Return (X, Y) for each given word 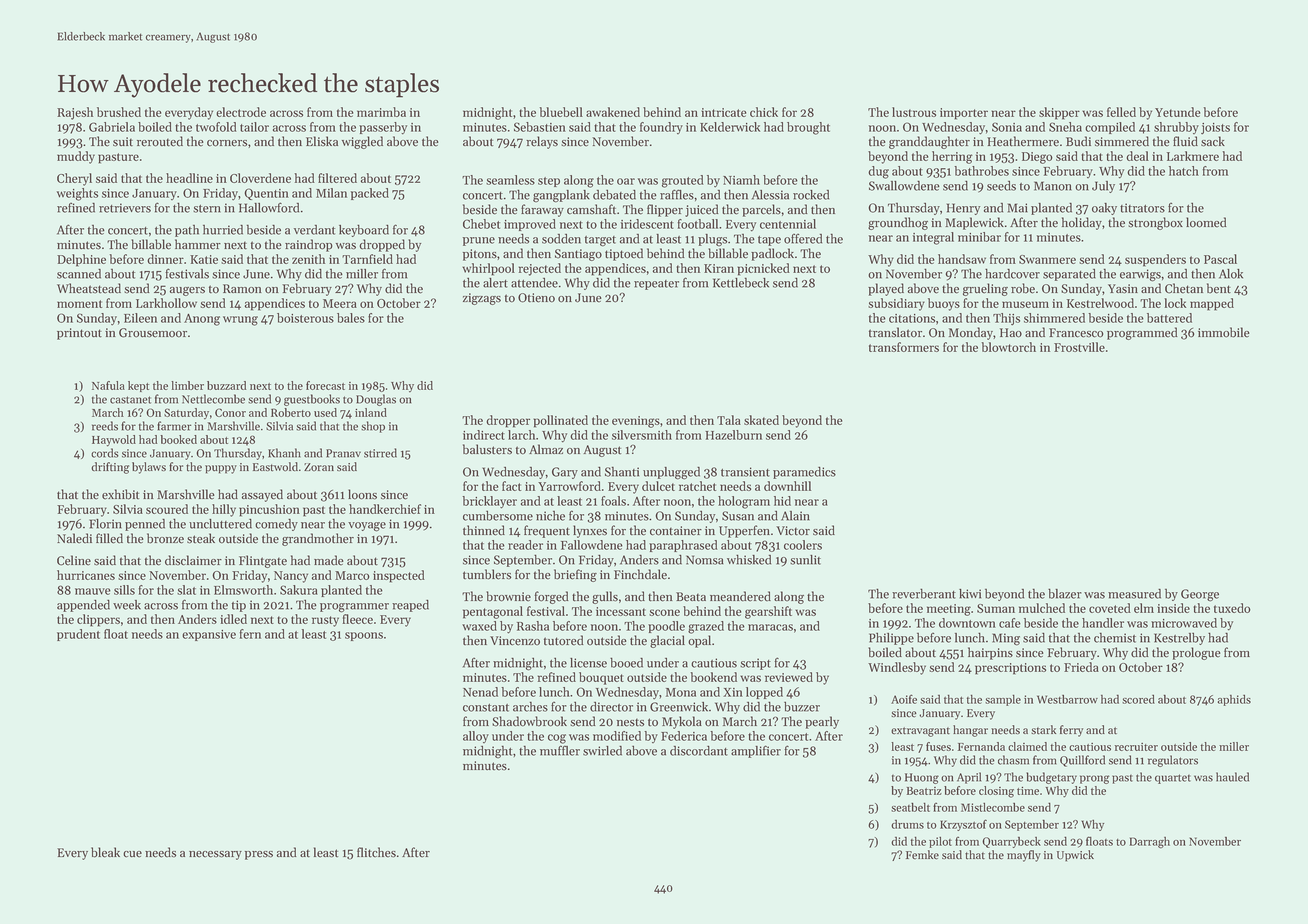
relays (542, 142)
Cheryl (74, 179)
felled (1121, 112)
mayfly (1024, 856)
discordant (699, 751)
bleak (105, 852)
